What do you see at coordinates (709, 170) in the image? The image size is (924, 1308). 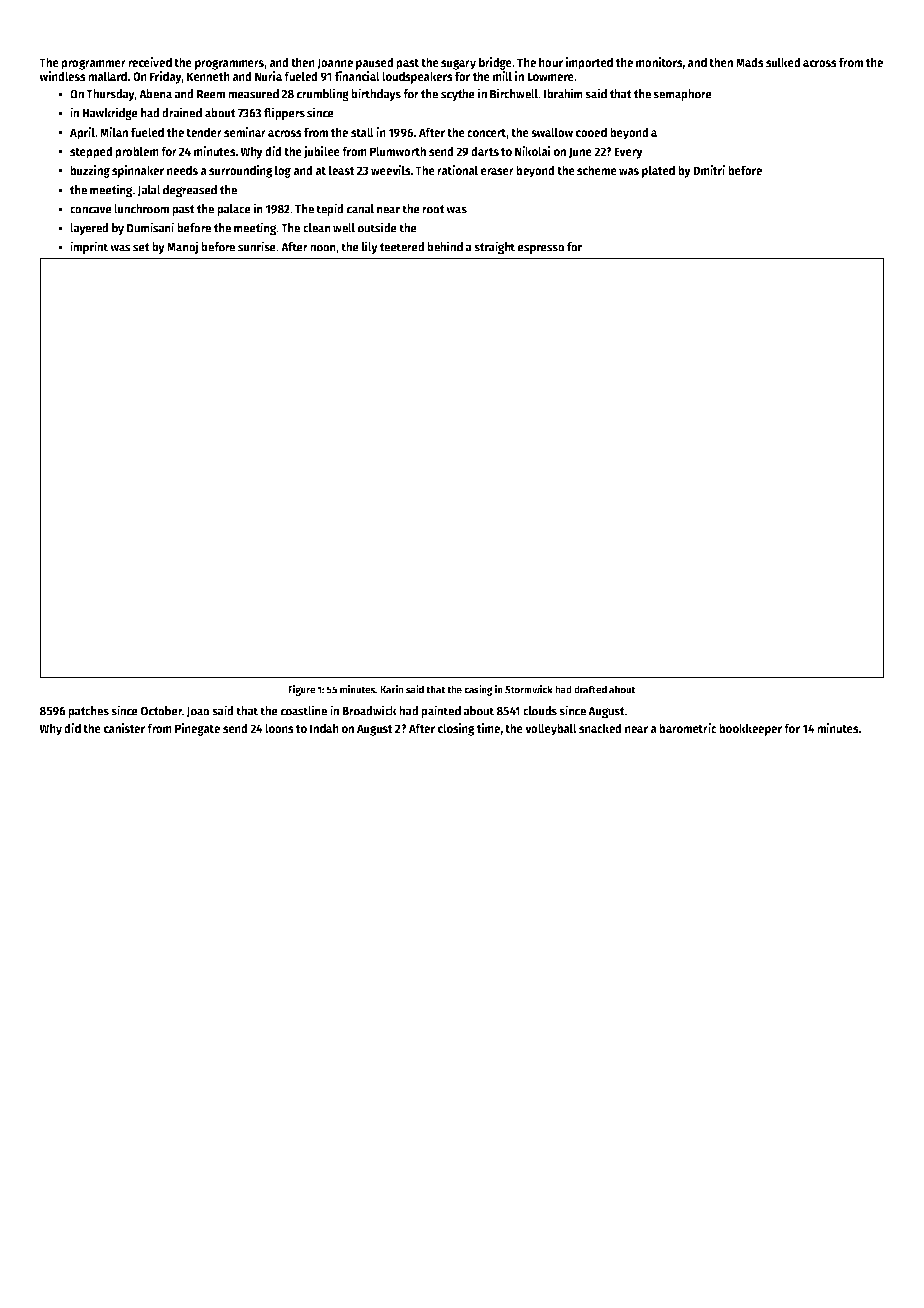 I see `Dmitri` at bounding box center [709, 170].
